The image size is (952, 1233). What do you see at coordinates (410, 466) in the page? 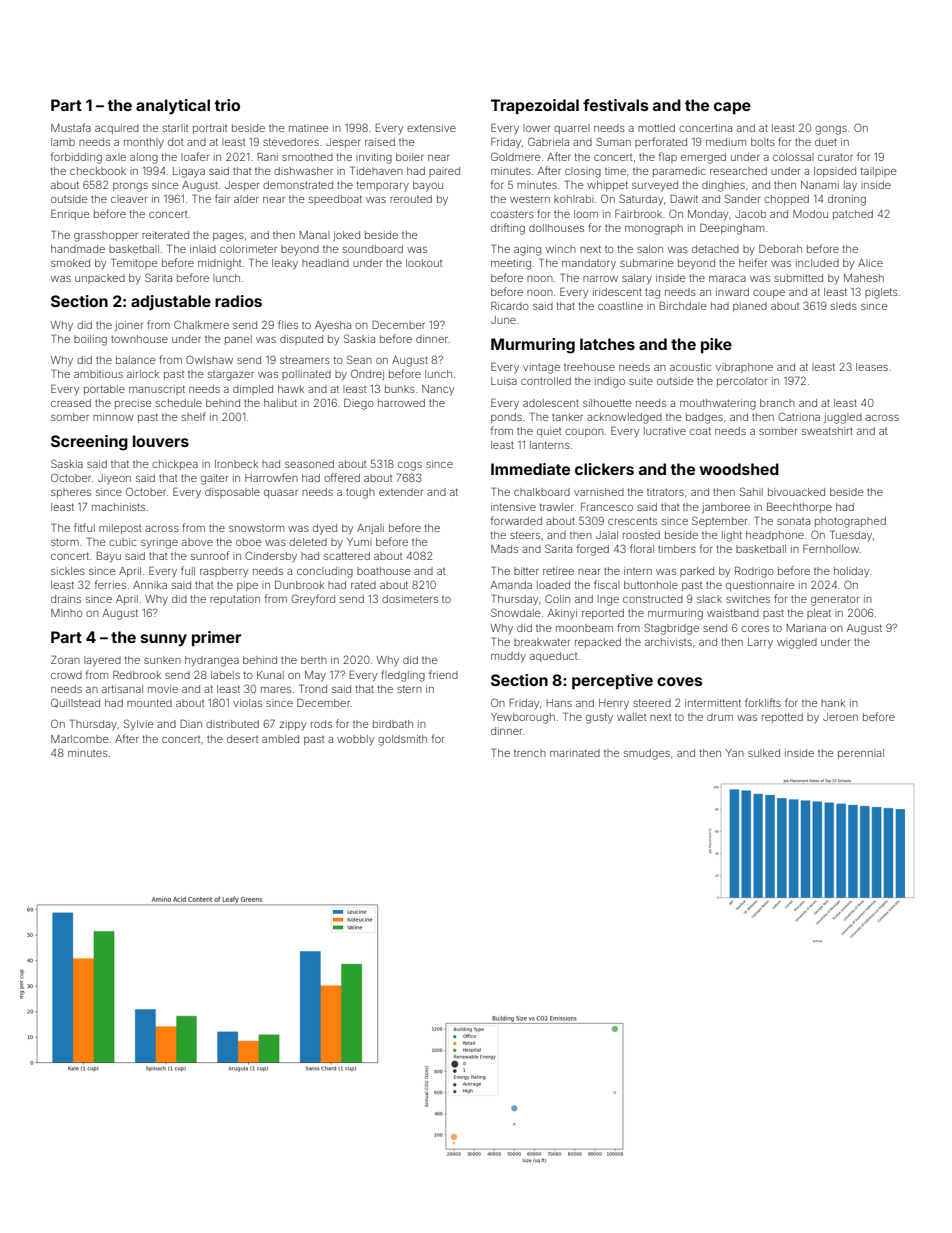
I see `cogs` at bounding box center [410, 466].
